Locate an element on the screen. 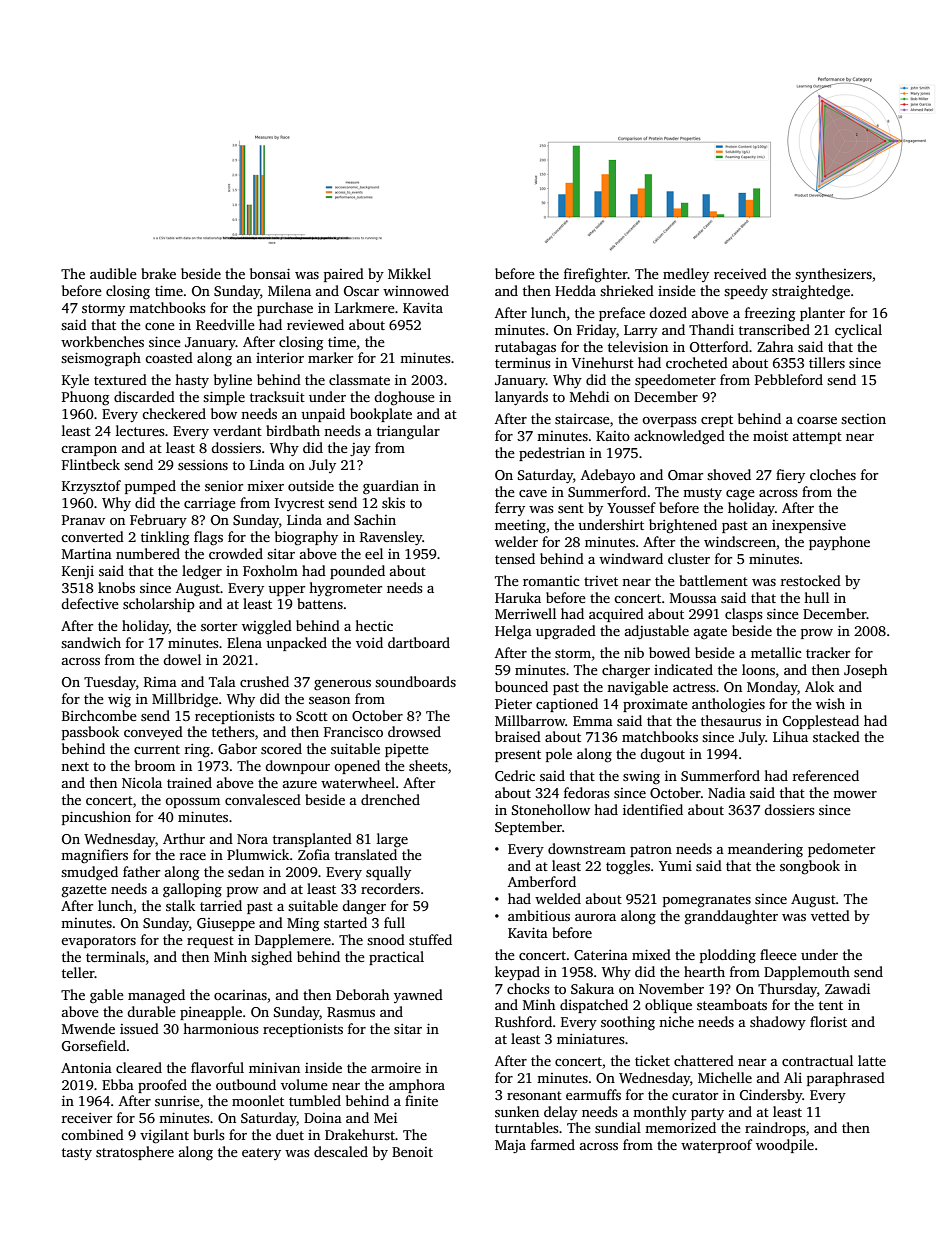  eatery is located at coordinates (261, 1154).
